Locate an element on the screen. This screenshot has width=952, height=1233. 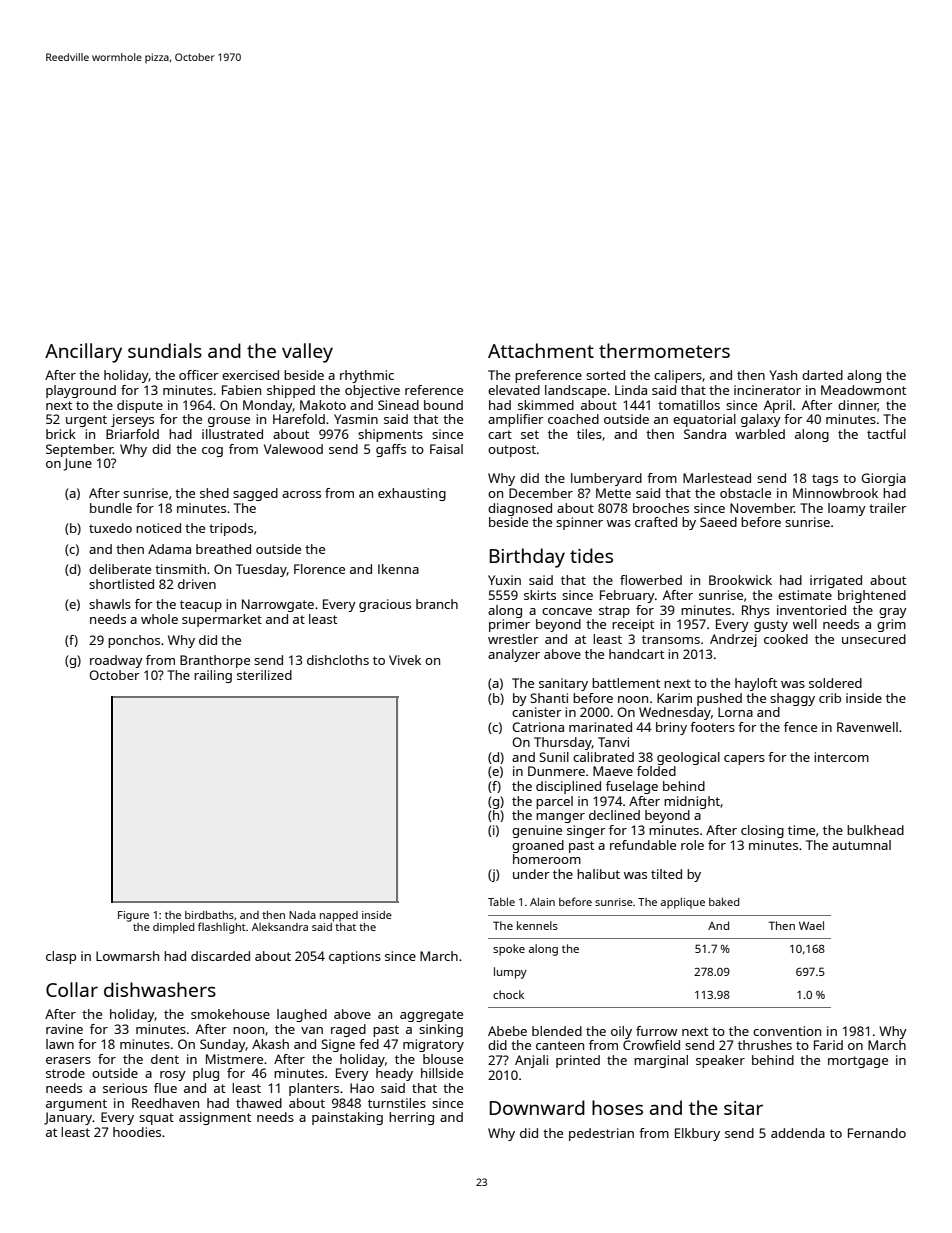
Valewood is located at coordinates (293, 449).
